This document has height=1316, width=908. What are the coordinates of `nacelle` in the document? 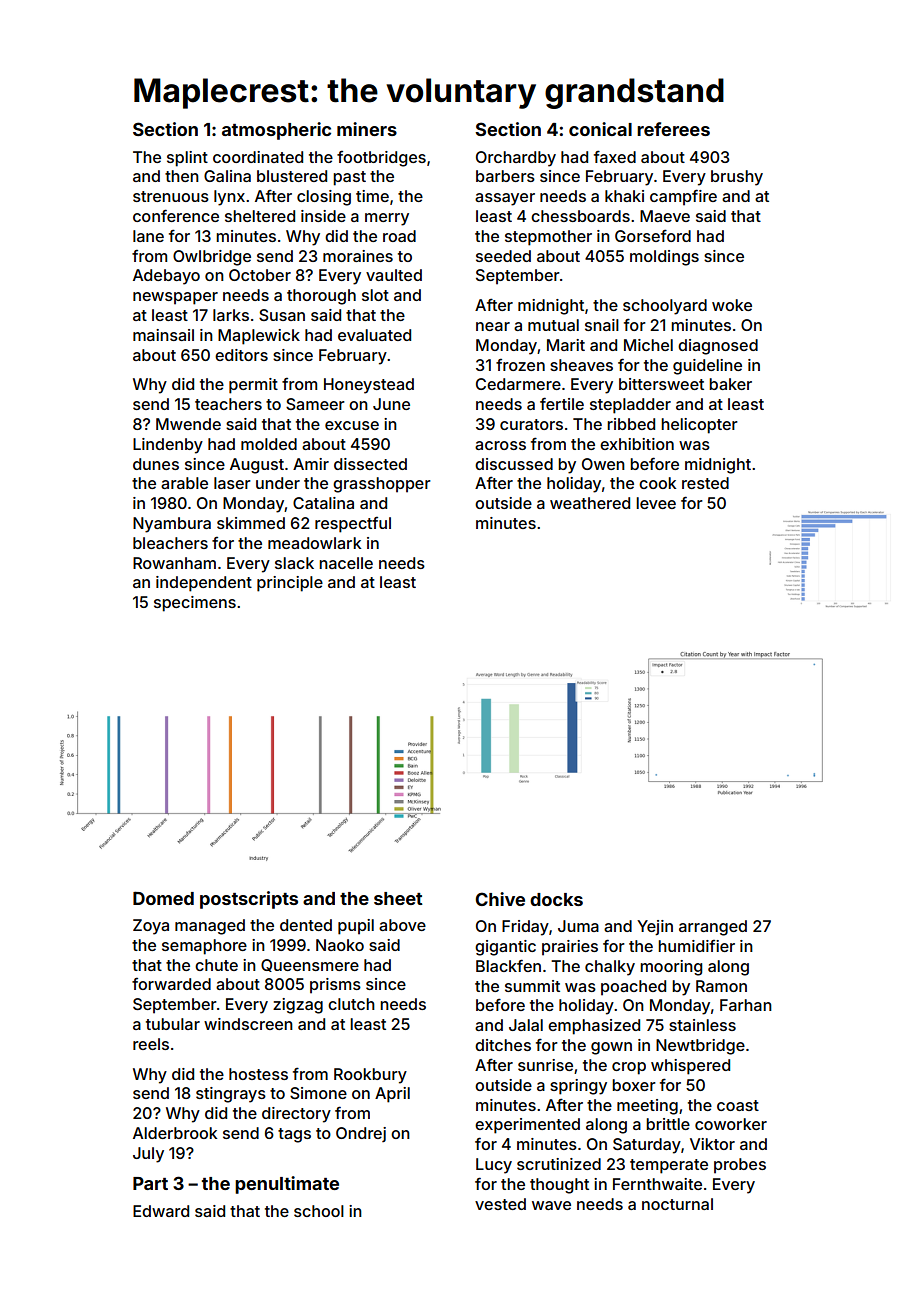 It's located at (346, 563).
